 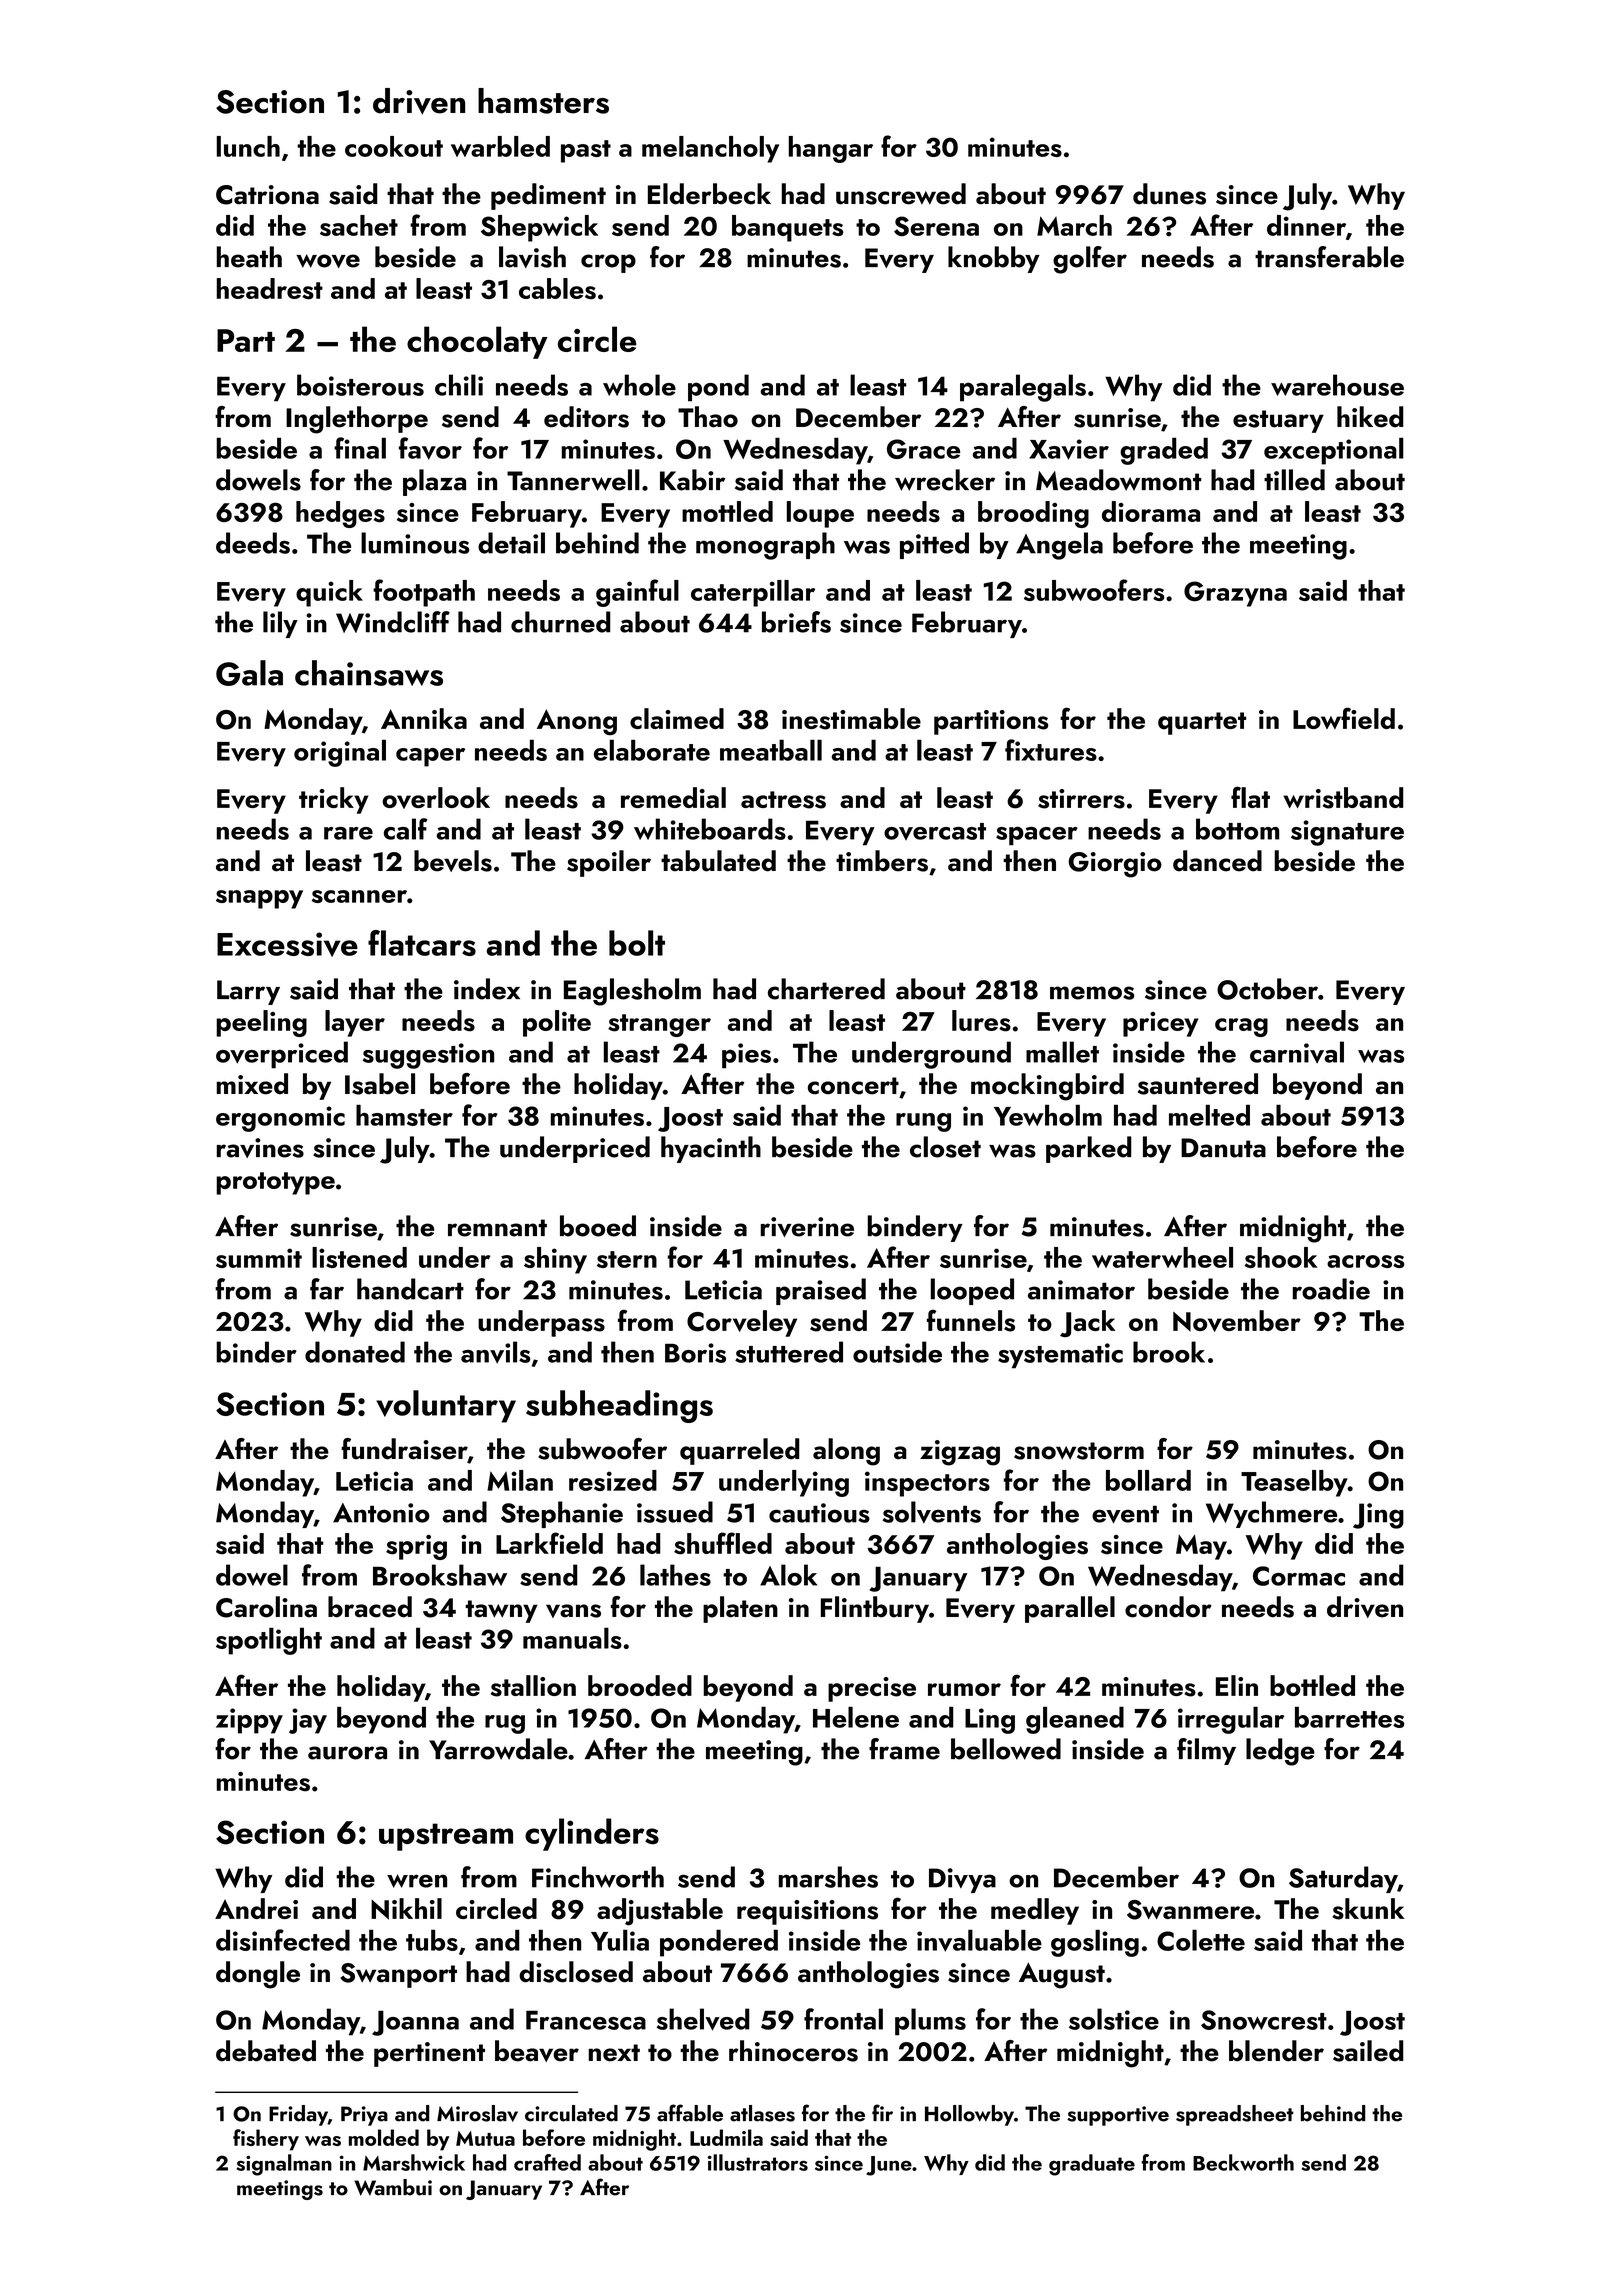 What do you see at coordinates (710, 149) in the screenshot?
I see `melancholy` at bounding box center [710, 149].
